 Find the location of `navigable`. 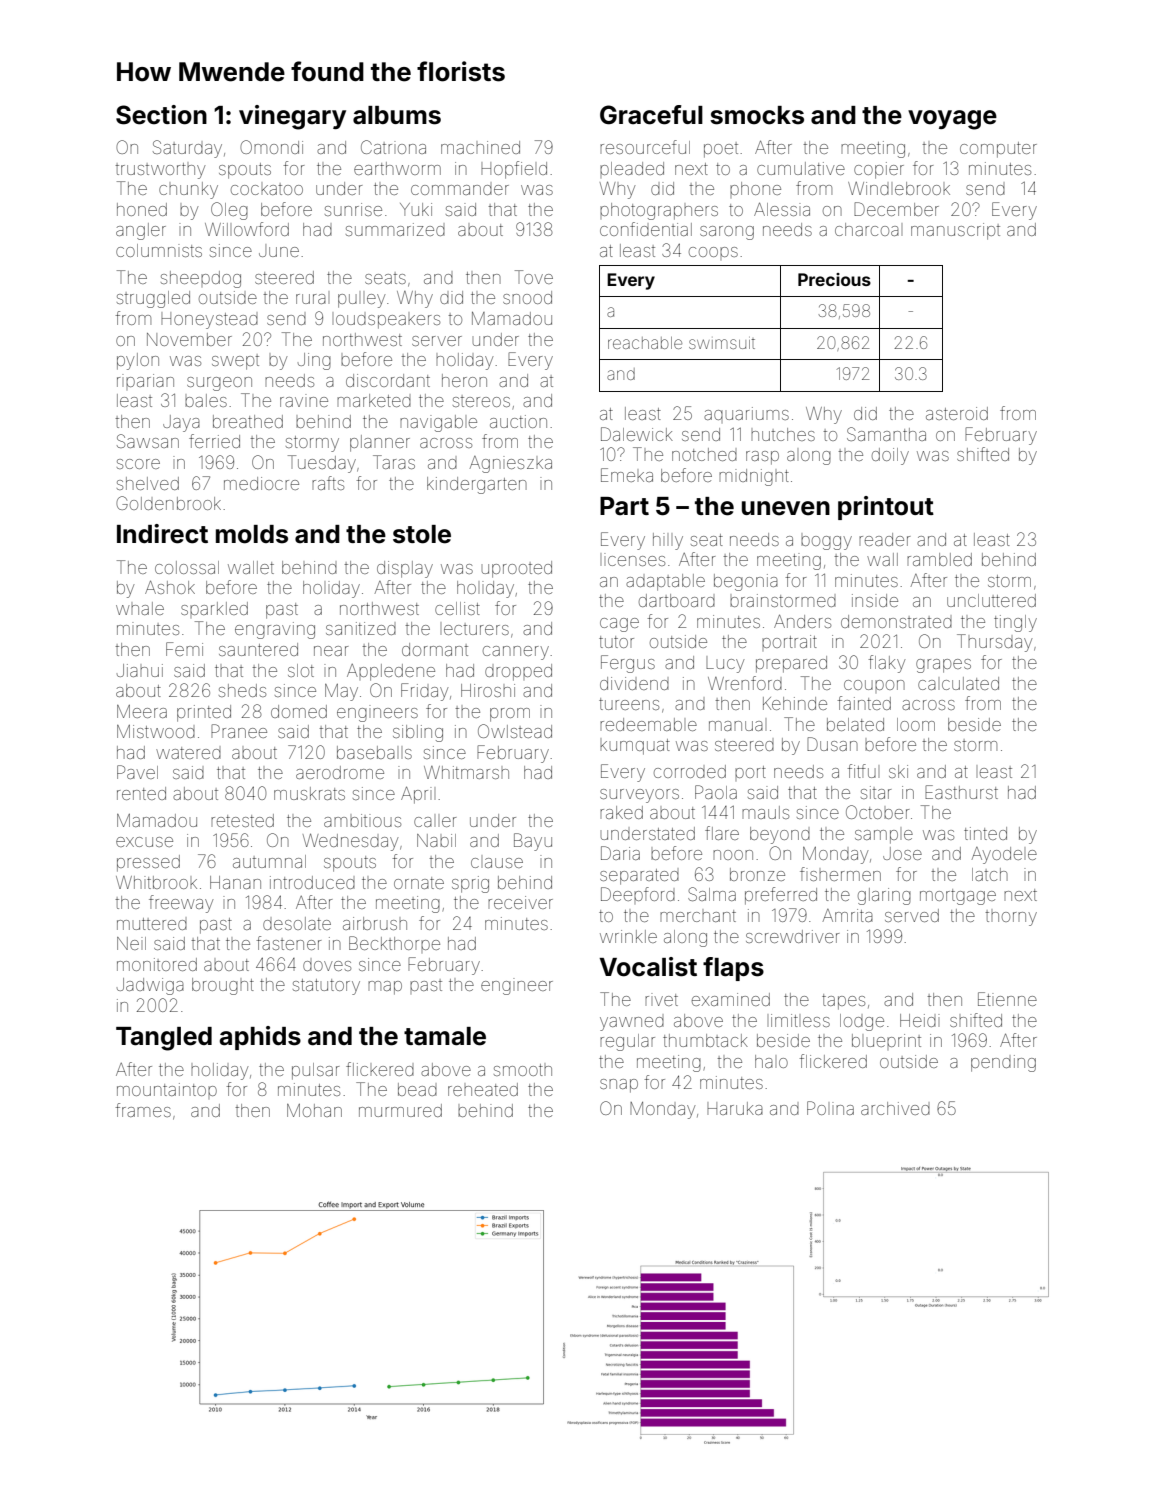

navigable is located at coordinates (438, 423).
